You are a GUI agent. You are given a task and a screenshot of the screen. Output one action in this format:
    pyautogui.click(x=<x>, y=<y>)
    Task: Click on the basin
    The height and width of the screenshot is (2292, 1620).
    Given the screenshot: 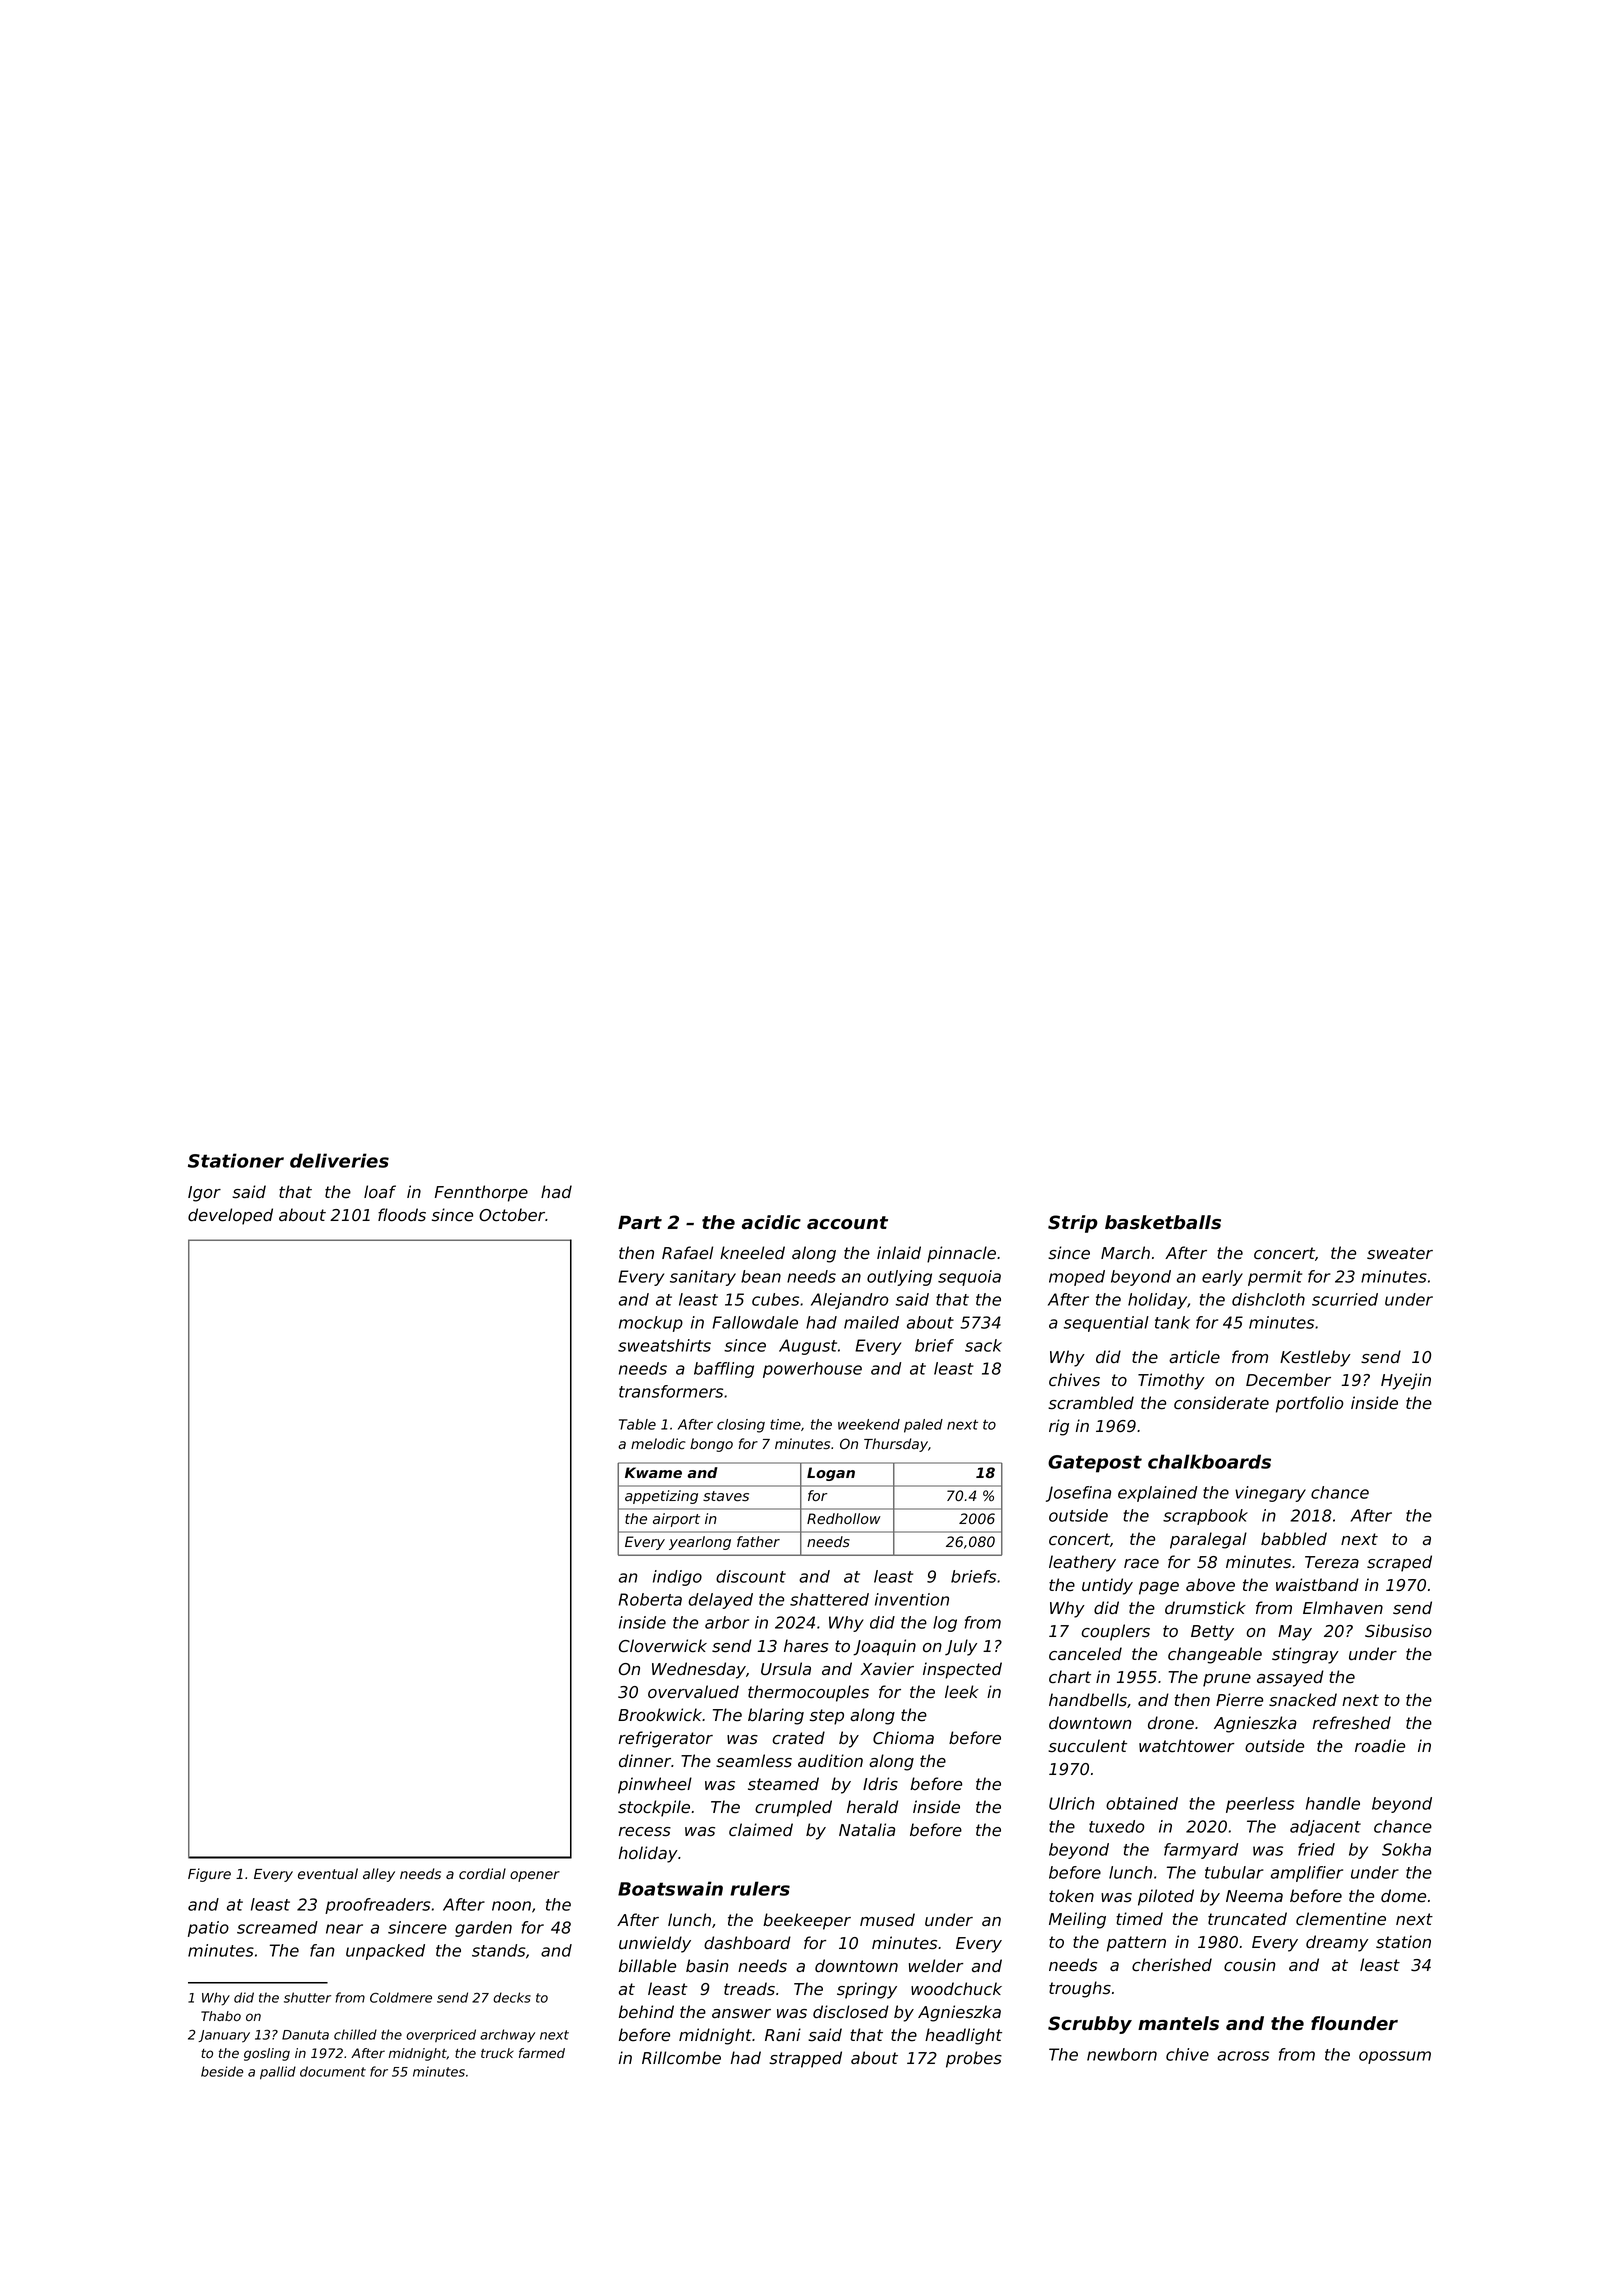 What is the action you would take?
    pyautogui.click(x=707, y=1966)
